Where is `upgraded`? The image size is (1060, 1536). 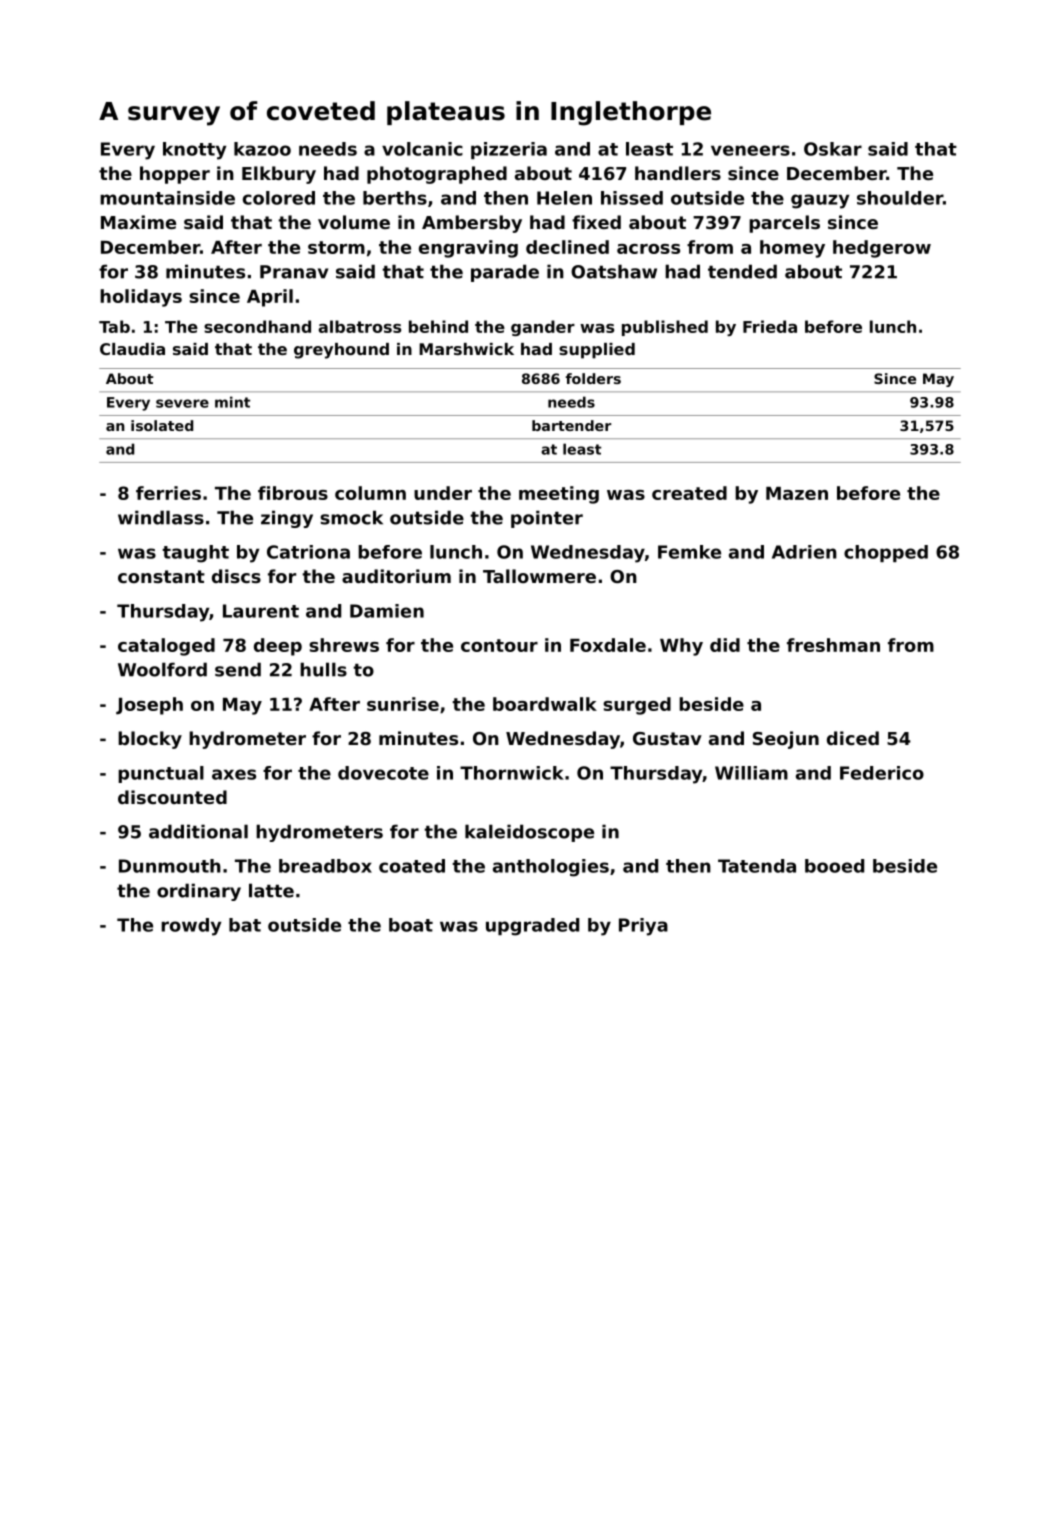
upgraded is located at coordinates (532, 927).
